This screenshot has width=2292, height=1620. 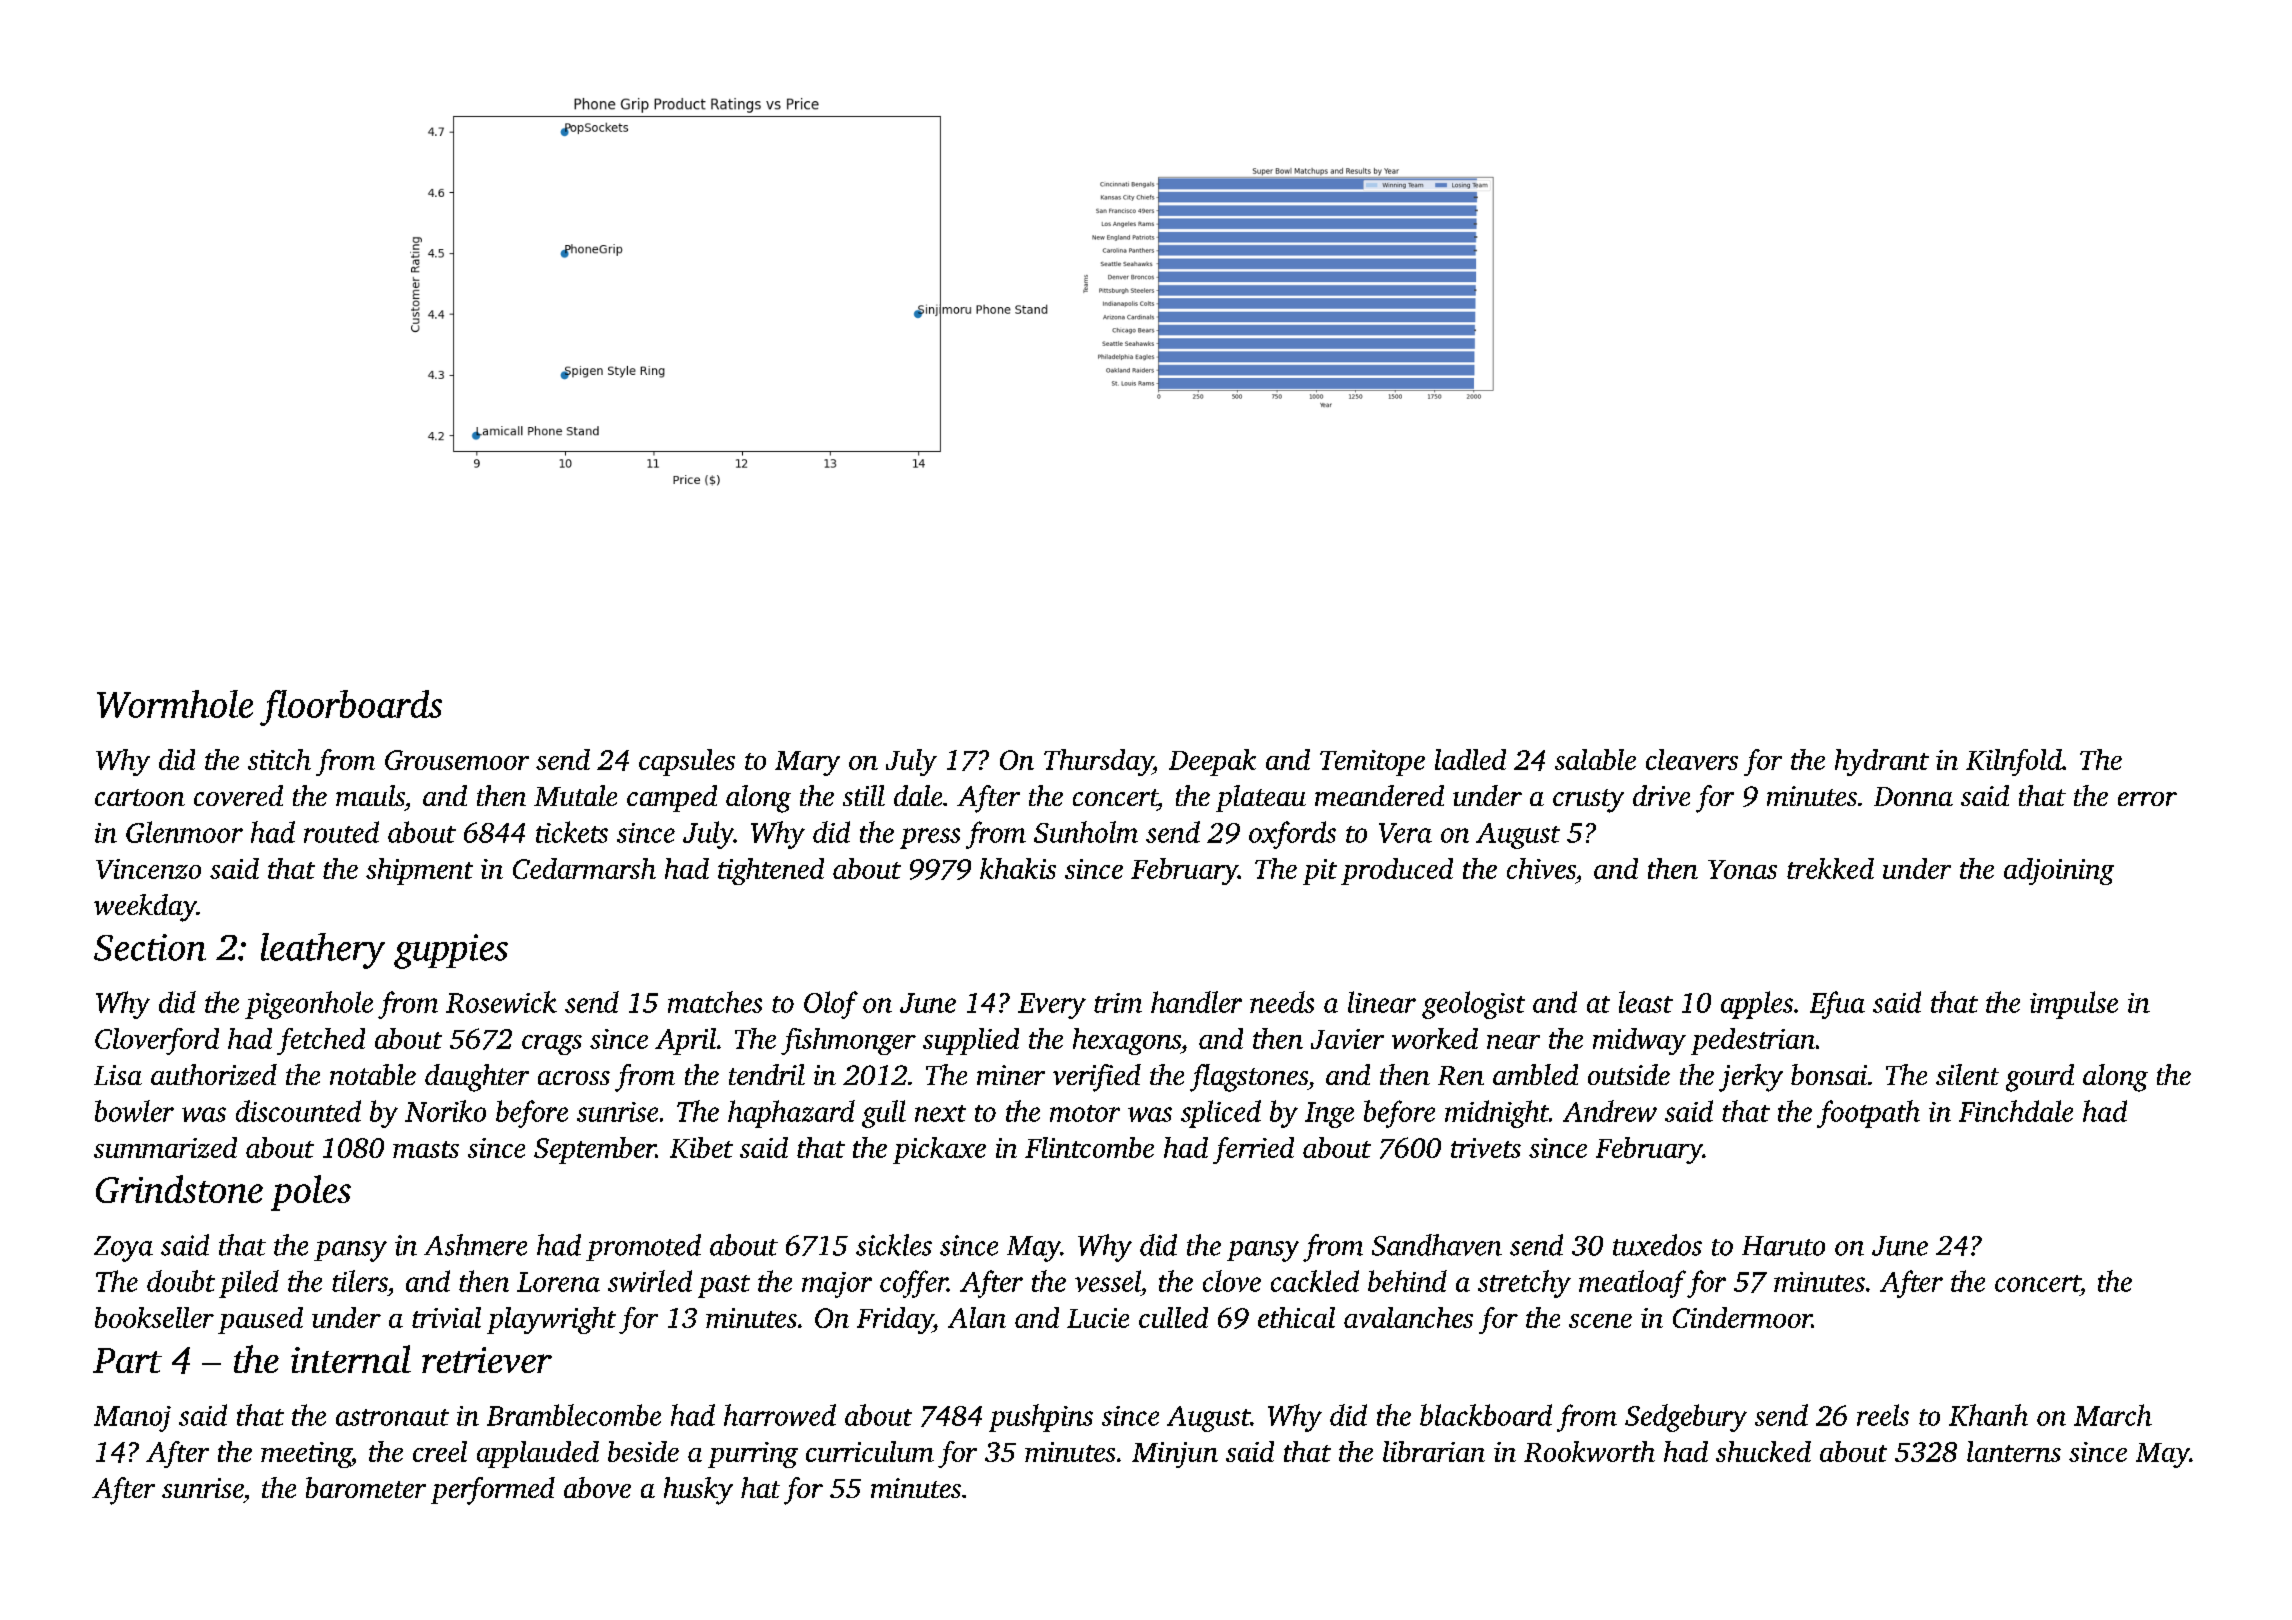 What do you see at coordinates (1175, 1455) in the screenshot?
I see `Minjun` at bounding box center [1175, 1455].
